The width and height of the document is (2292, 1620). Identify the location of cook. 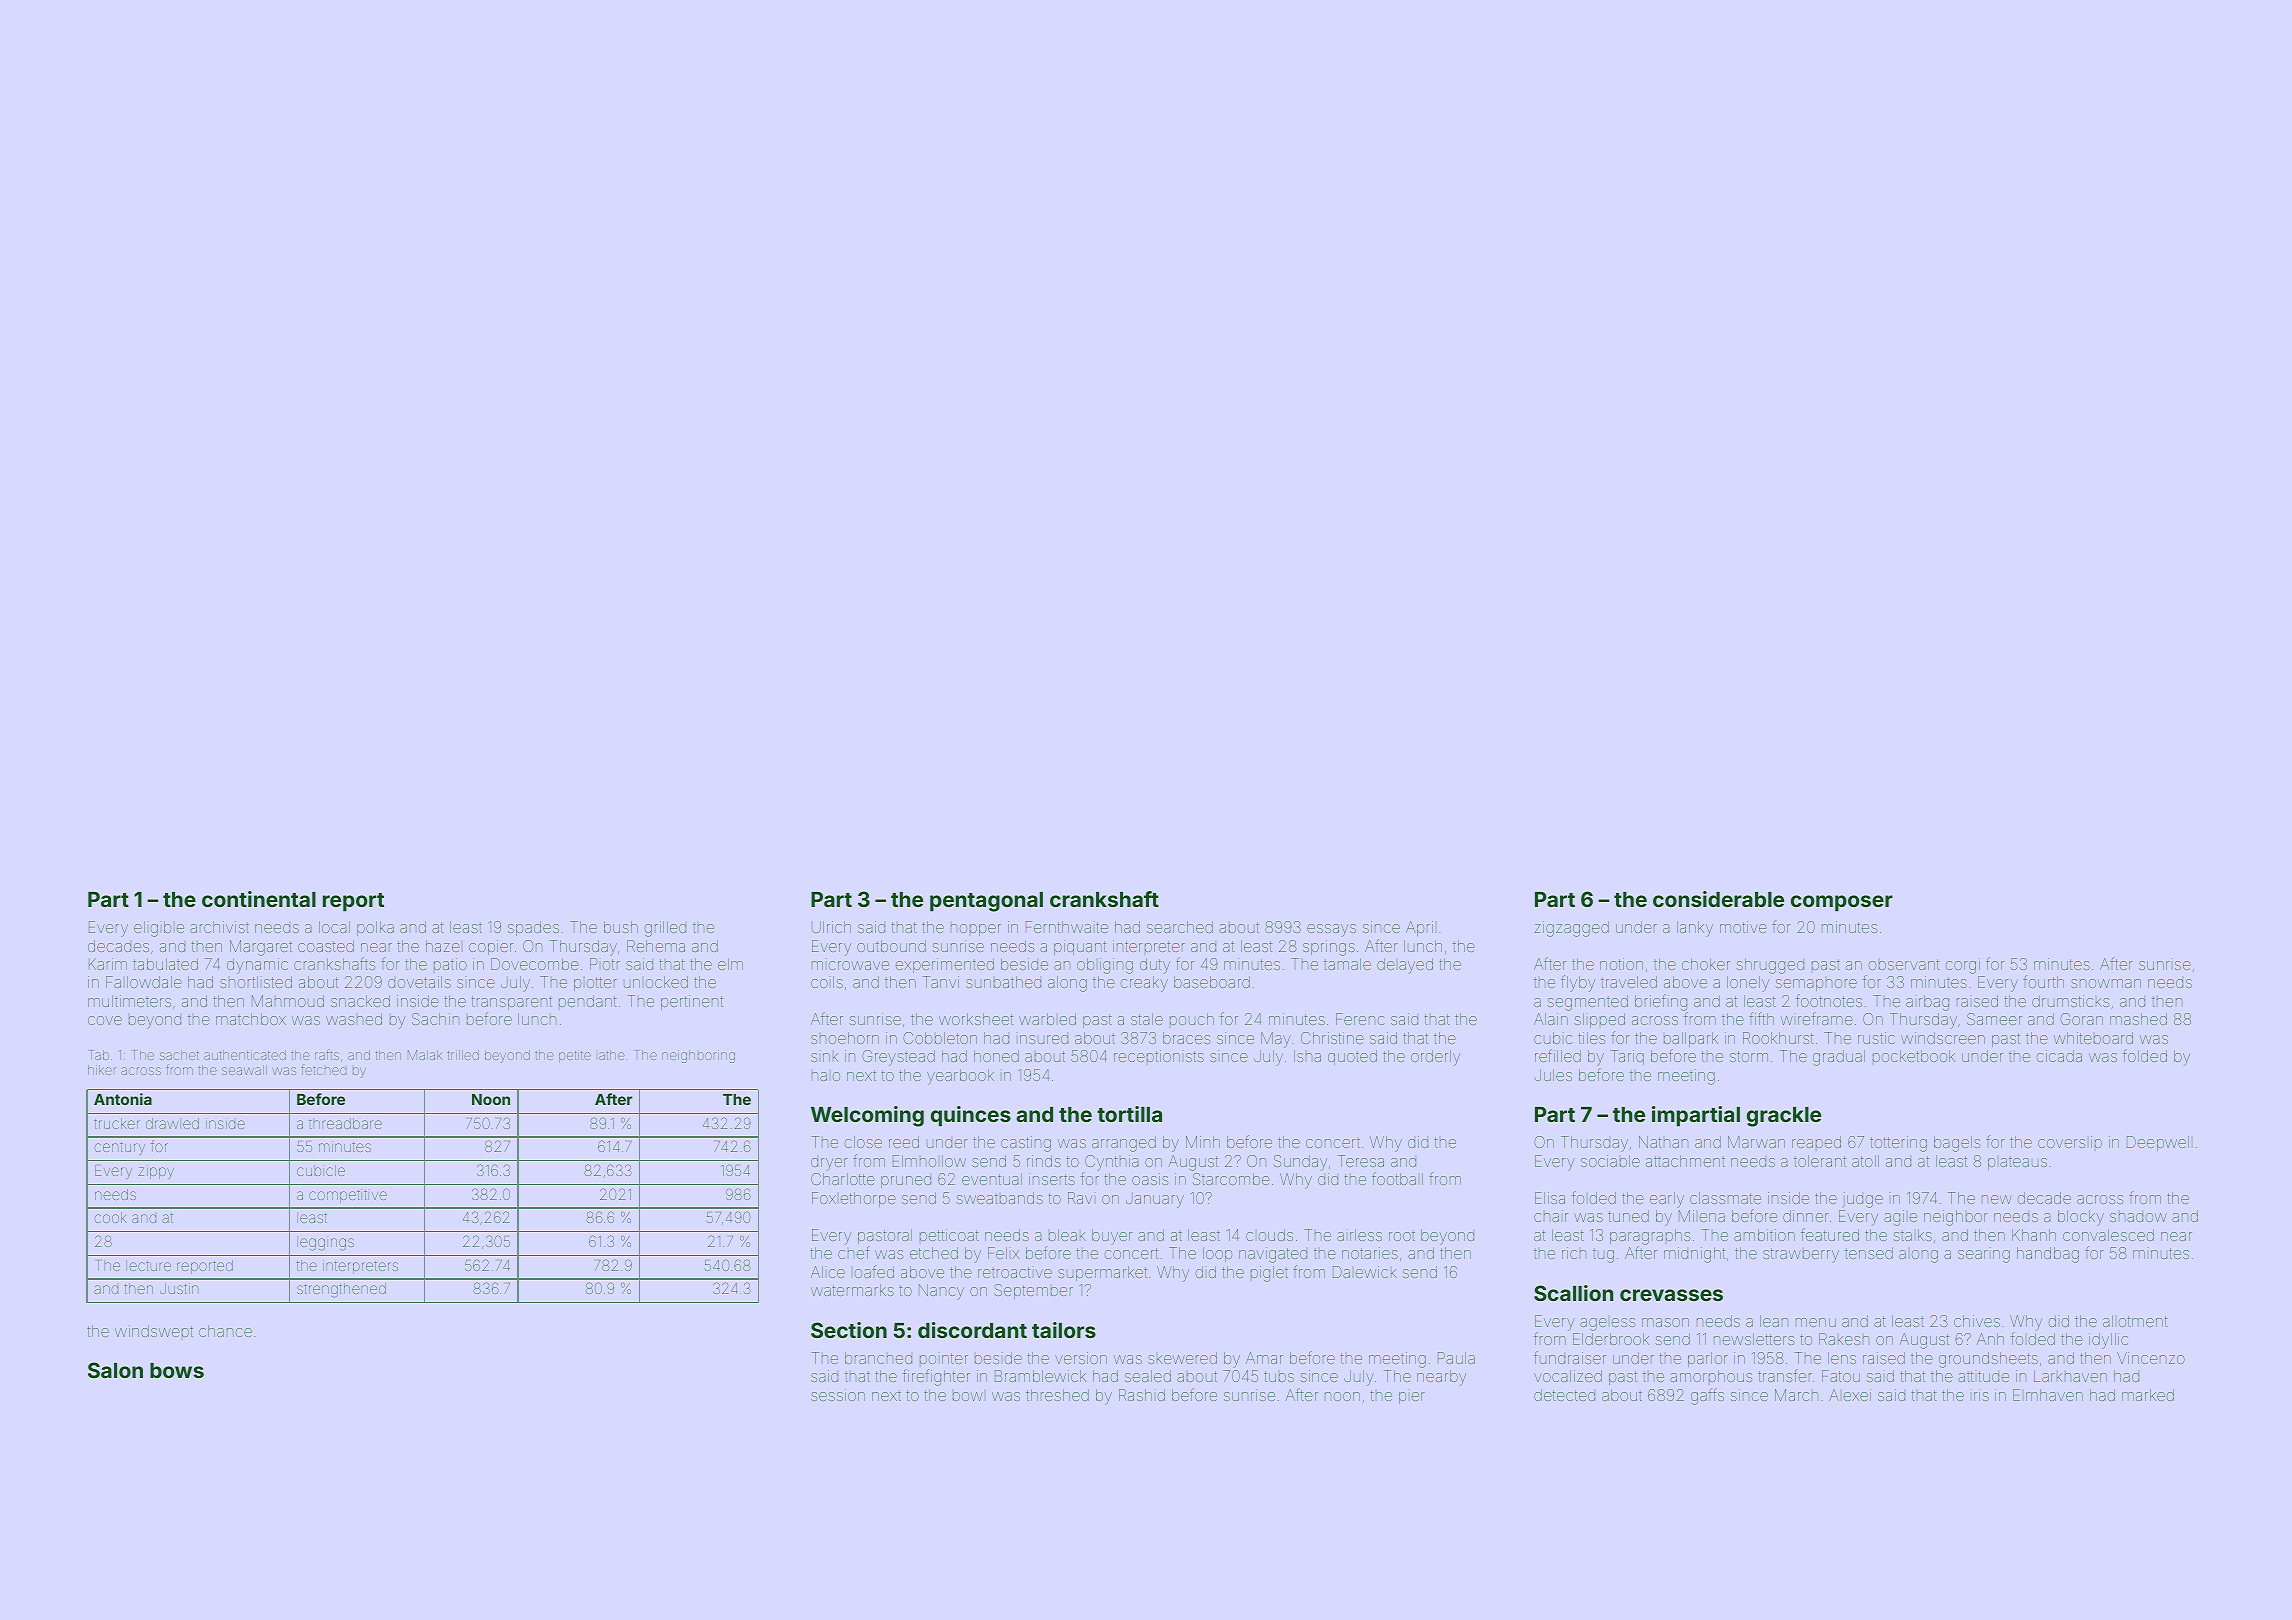
(110, 1217).
